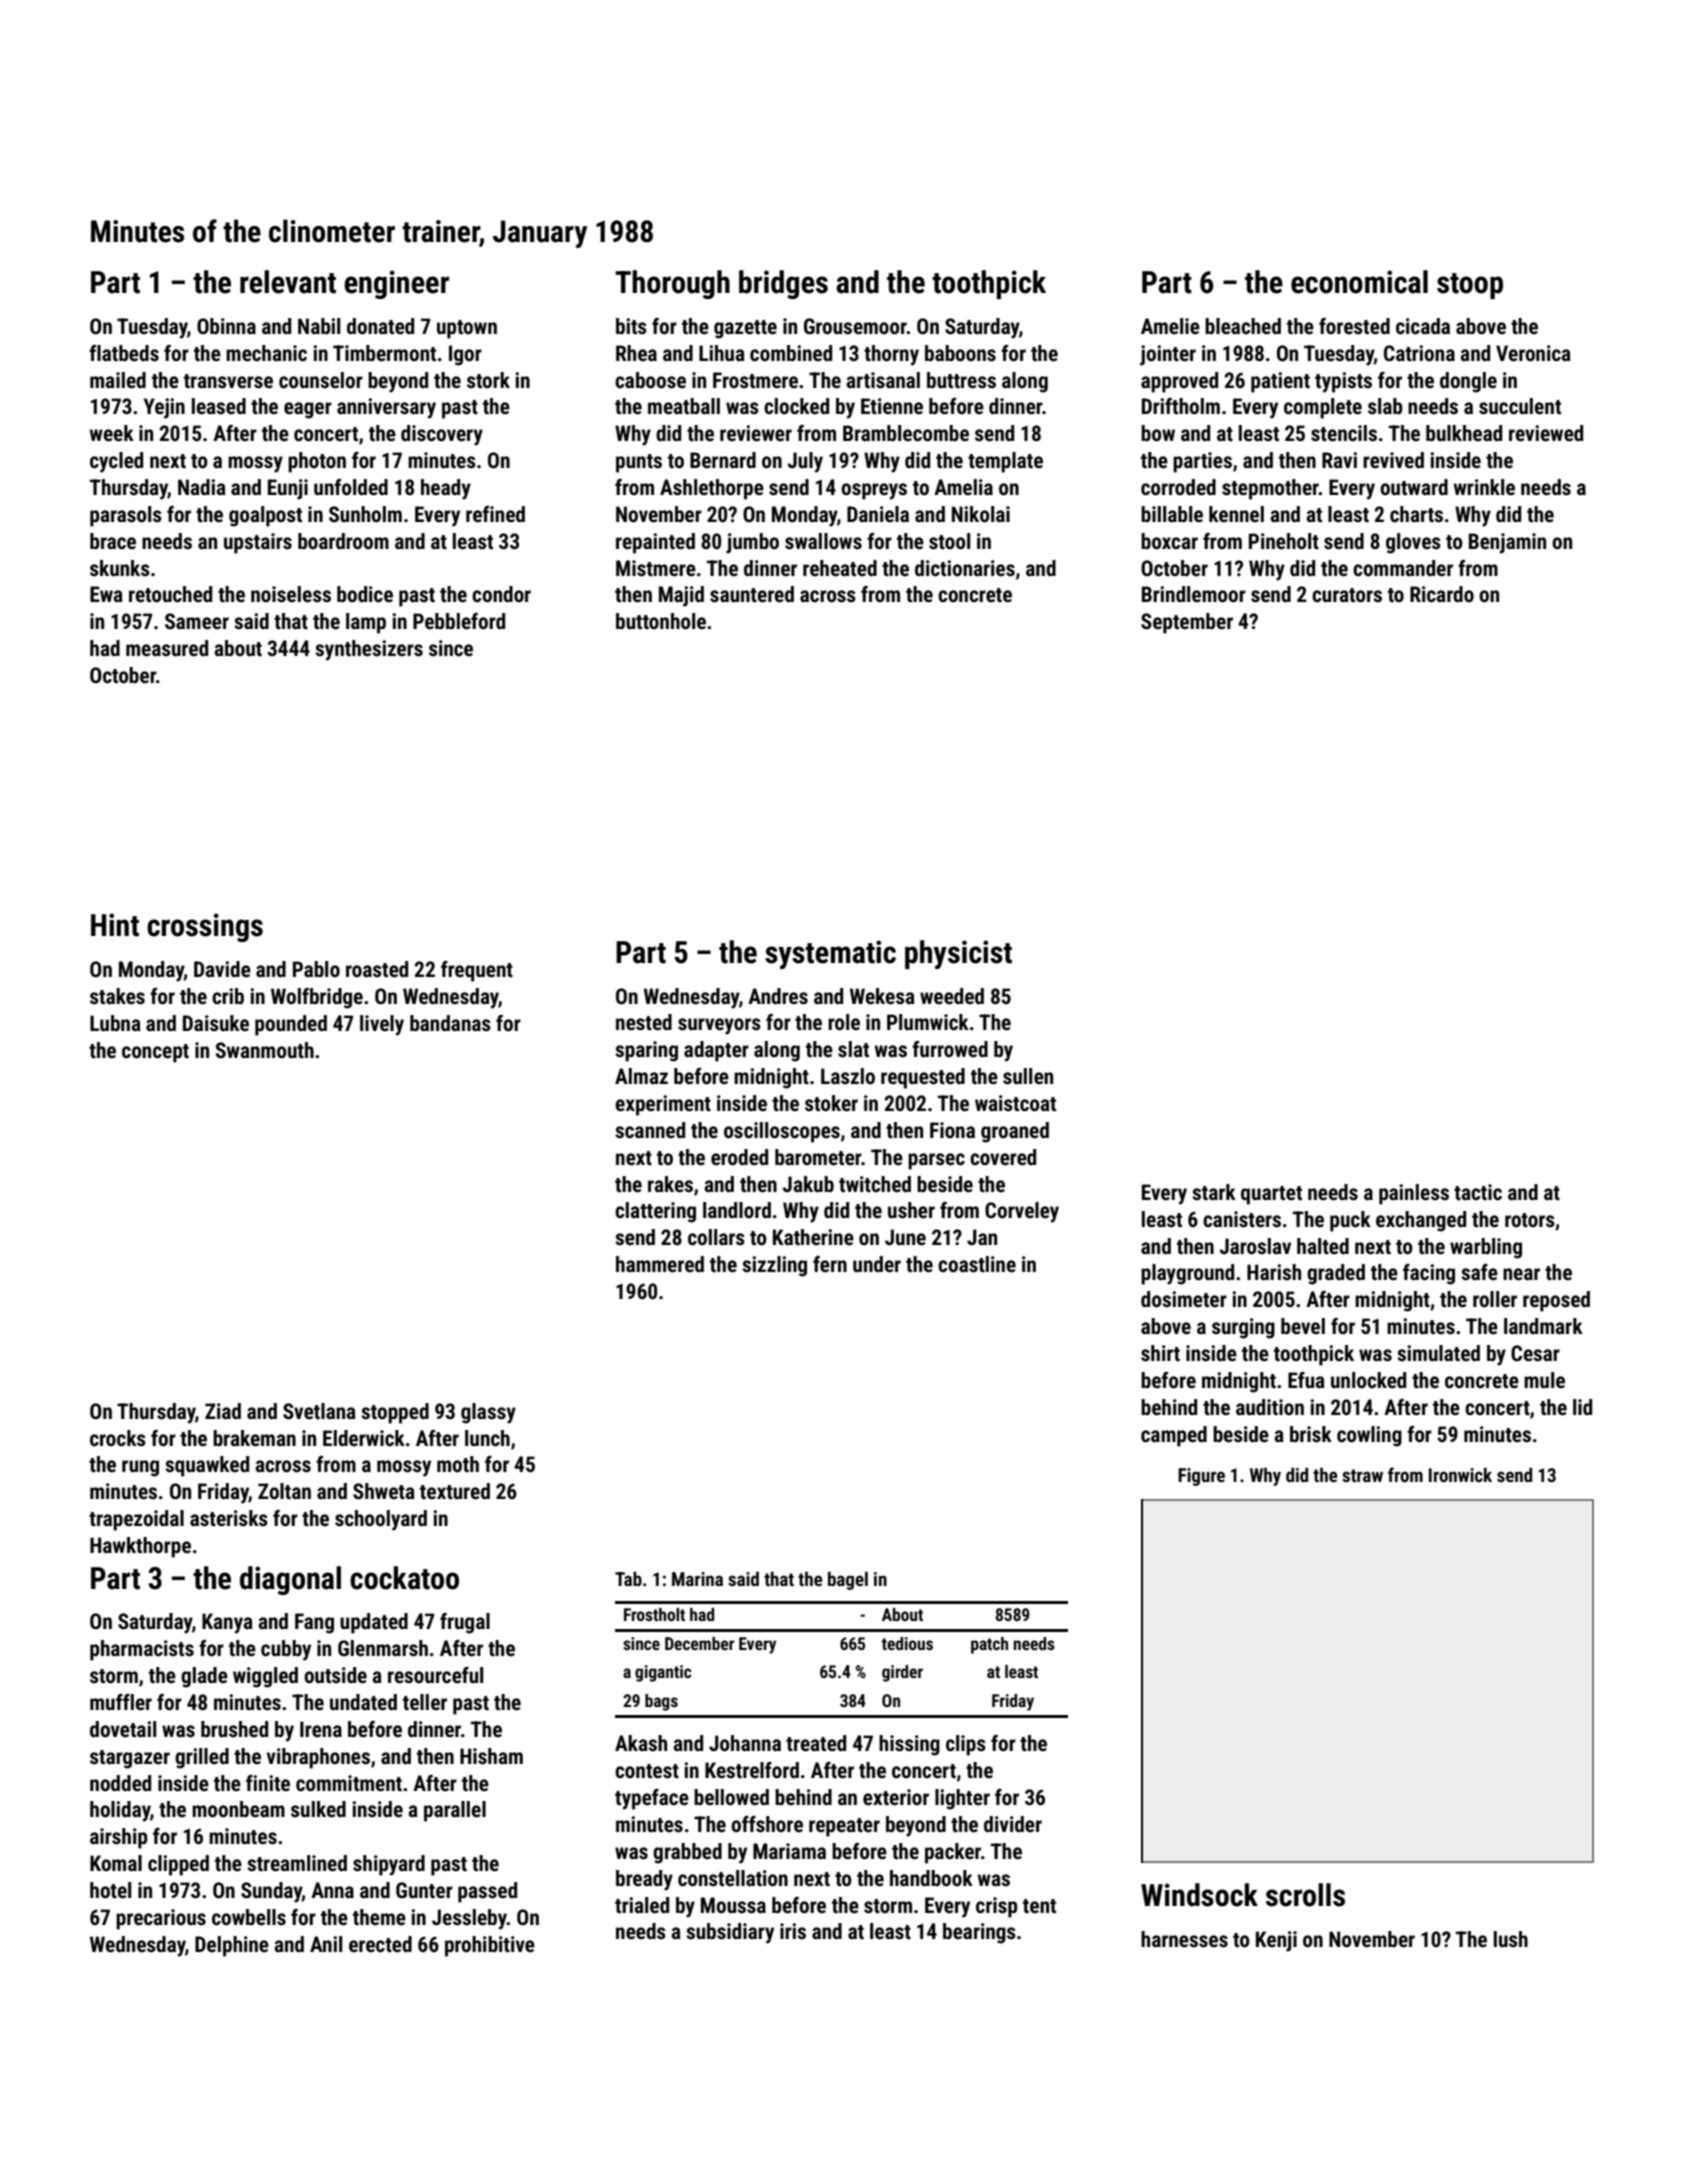 Image resolution: width=1683 pixels, height=2178 pixels. What do you see at coordinates (488, 380) in the page?
I see `stork` at bounding box center [488, 380].
